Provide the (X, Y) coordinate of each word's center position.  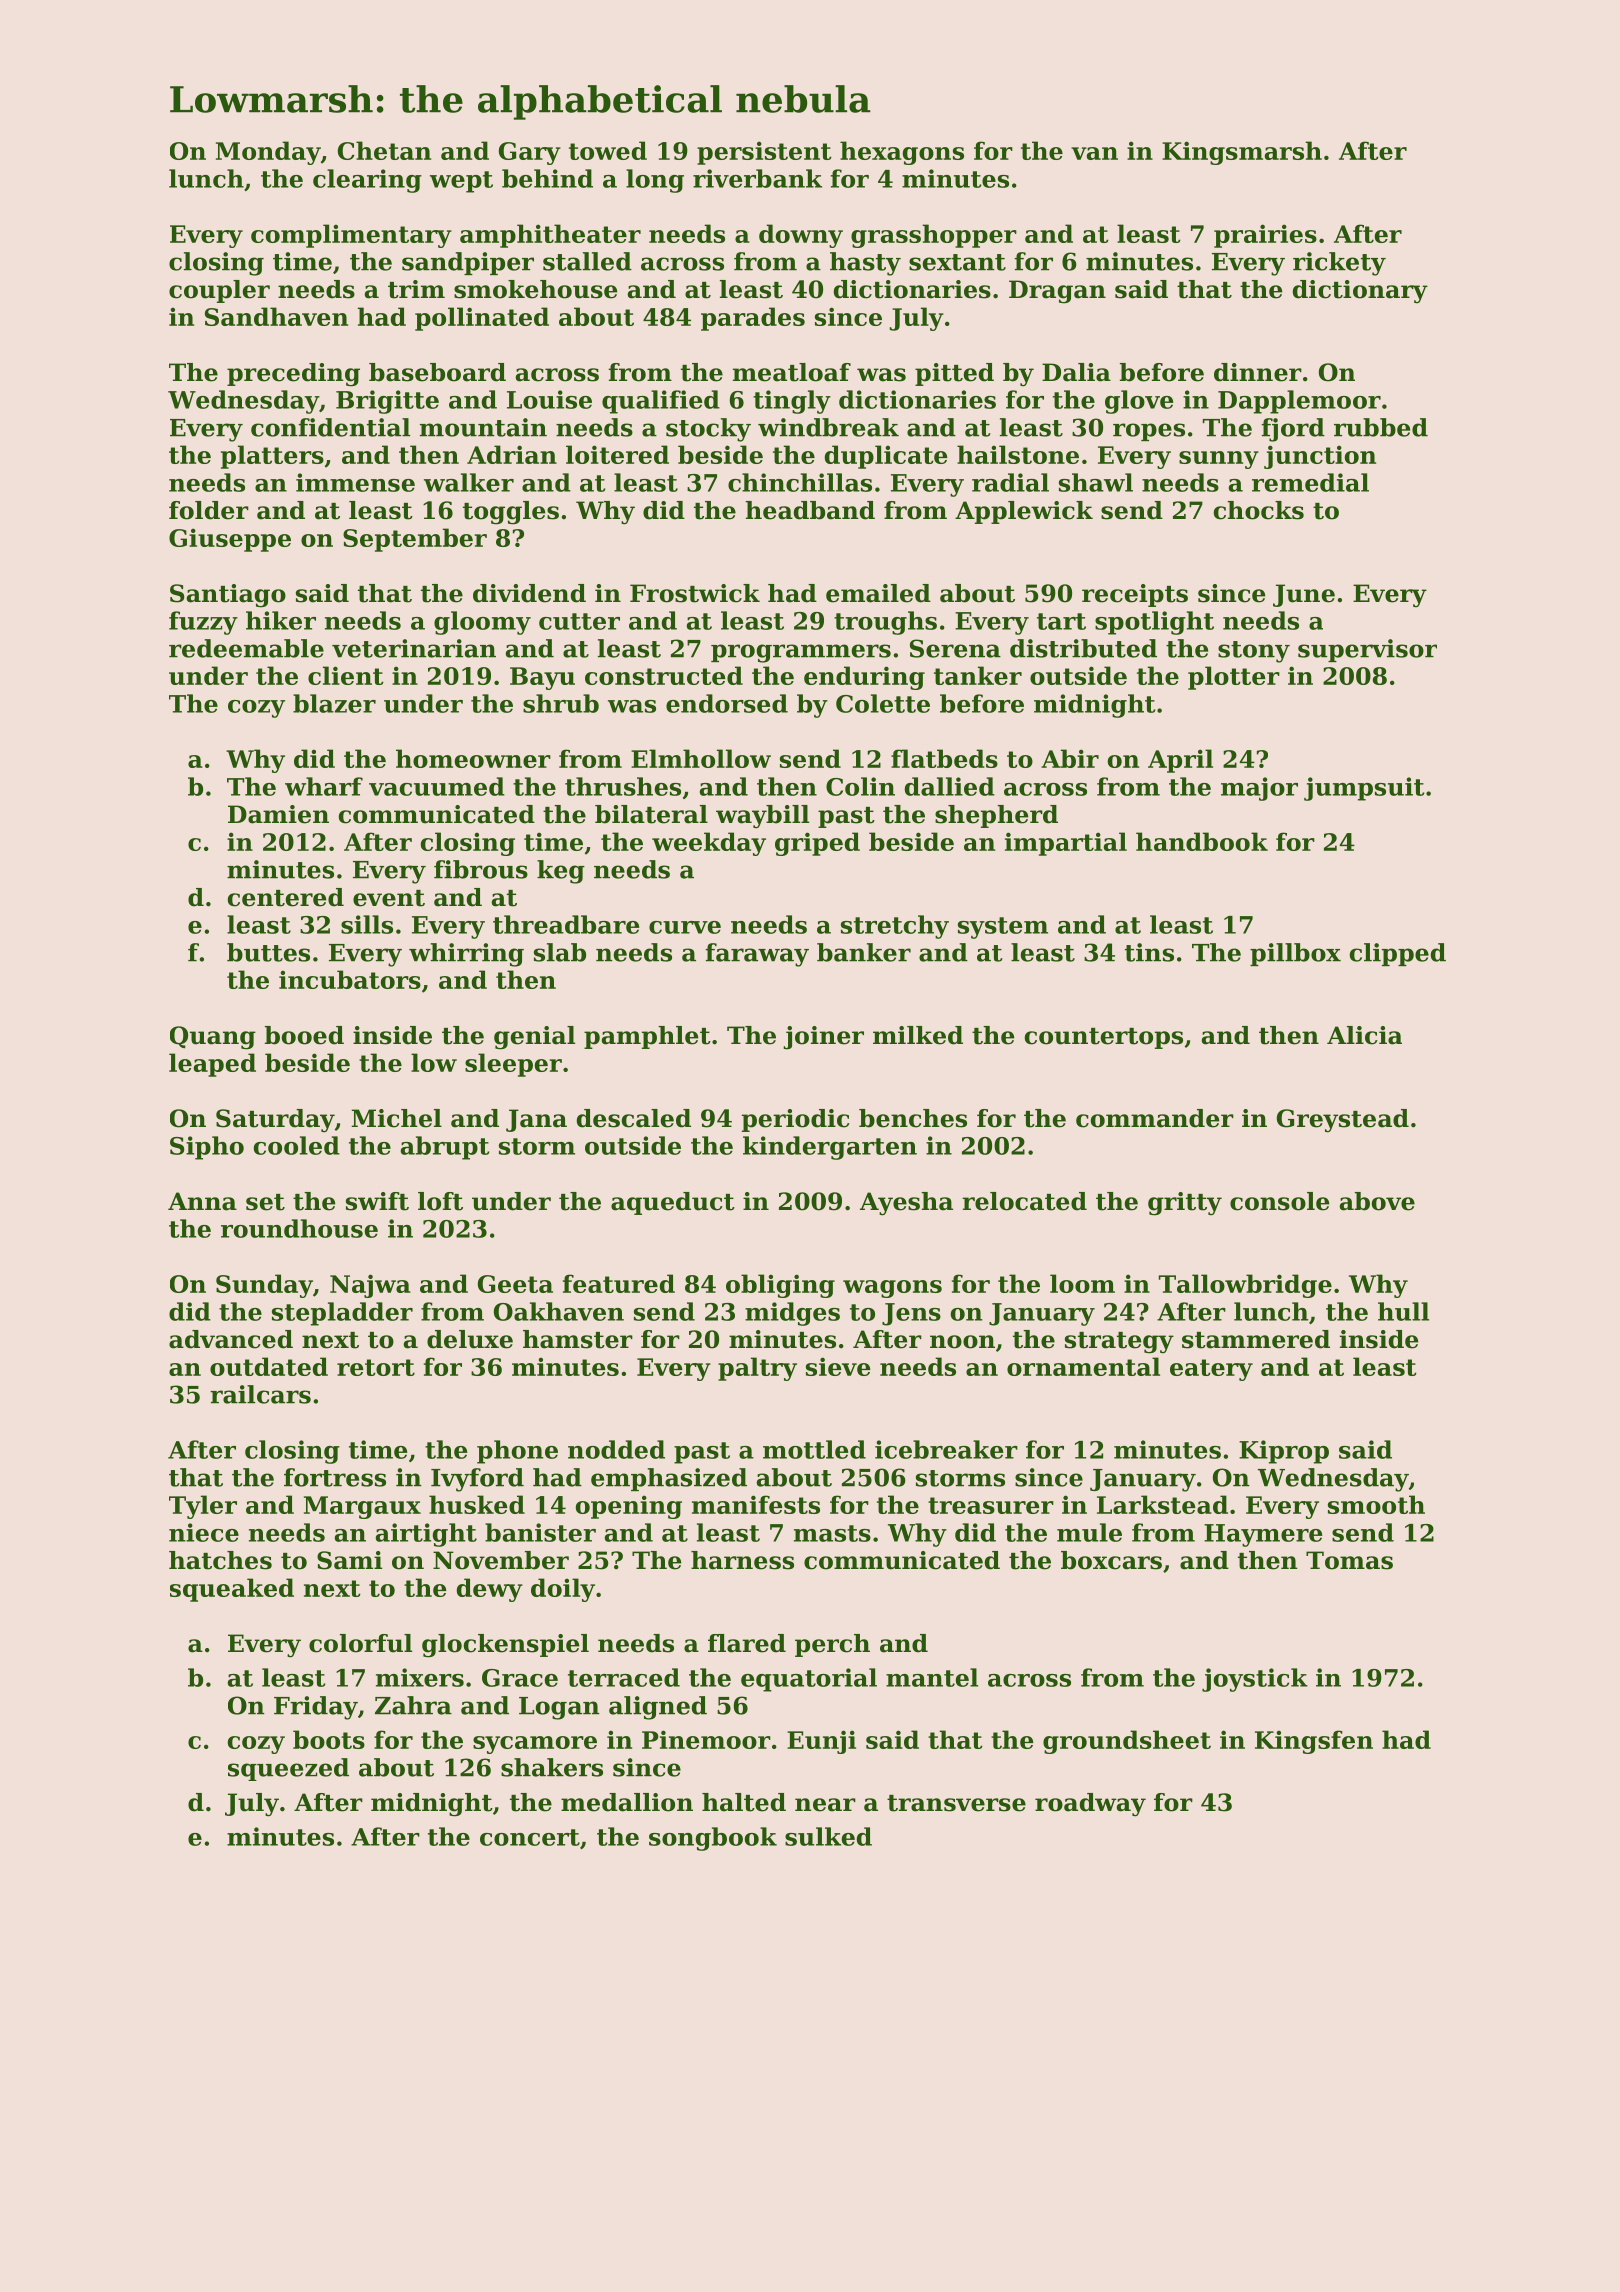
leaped (212, 1065)
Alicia (1364, 1035)
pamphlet (647, 1037)
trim (416, 289)
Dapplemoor (1299, 402)
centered (286, 897)
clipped (1398, 954)
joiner (823, 1038)
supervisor (1367, 650)
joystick (1255, 1680)
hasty (865, 264)
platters (272, 457)
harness (742, 1560)
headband (810, 510)
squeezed (288, 1769)
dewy (490, 1590)
